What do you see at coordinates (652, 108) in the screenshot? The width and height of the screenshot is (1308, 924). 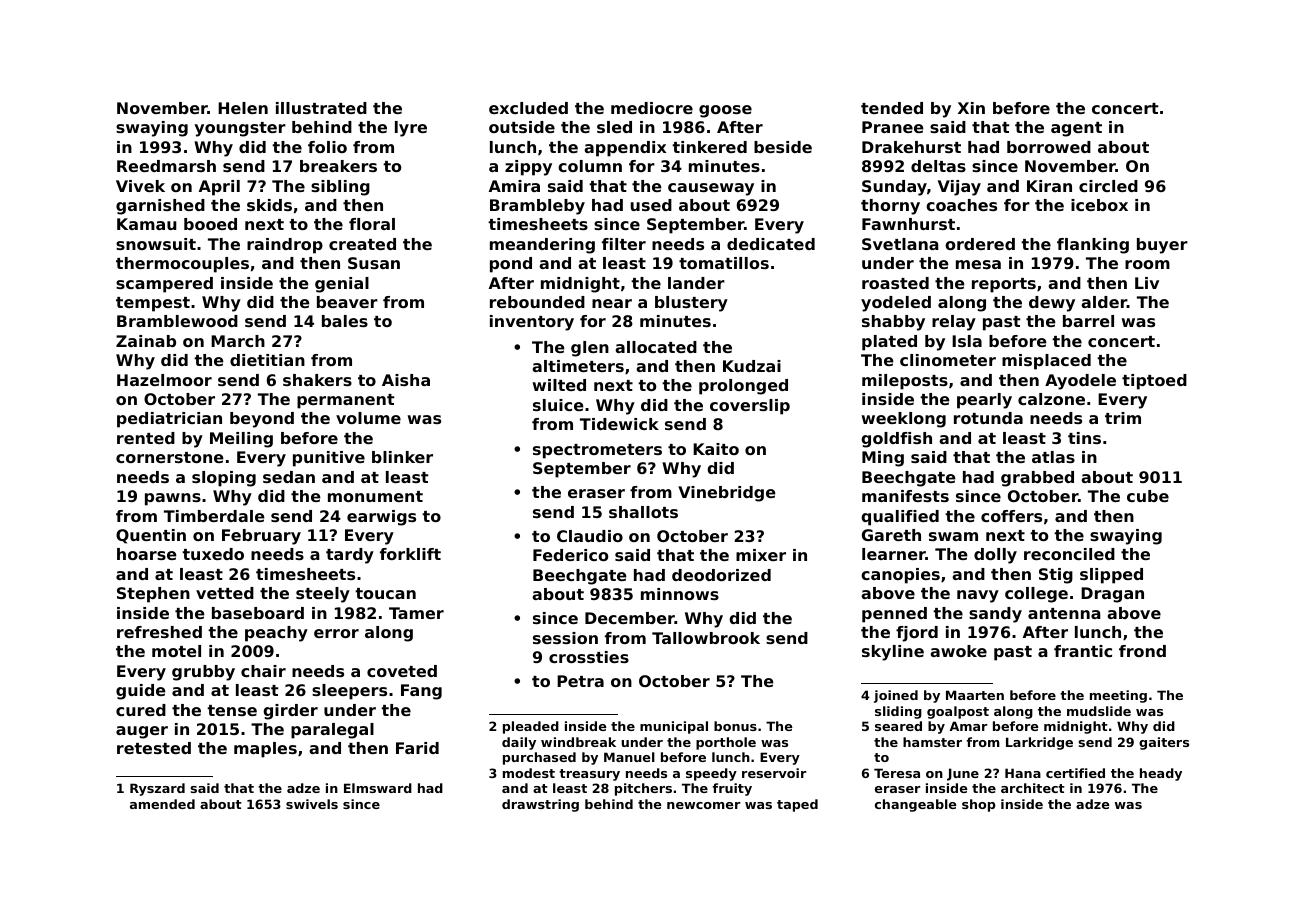 I see `mediocre` at bounding box center [652, 108].
